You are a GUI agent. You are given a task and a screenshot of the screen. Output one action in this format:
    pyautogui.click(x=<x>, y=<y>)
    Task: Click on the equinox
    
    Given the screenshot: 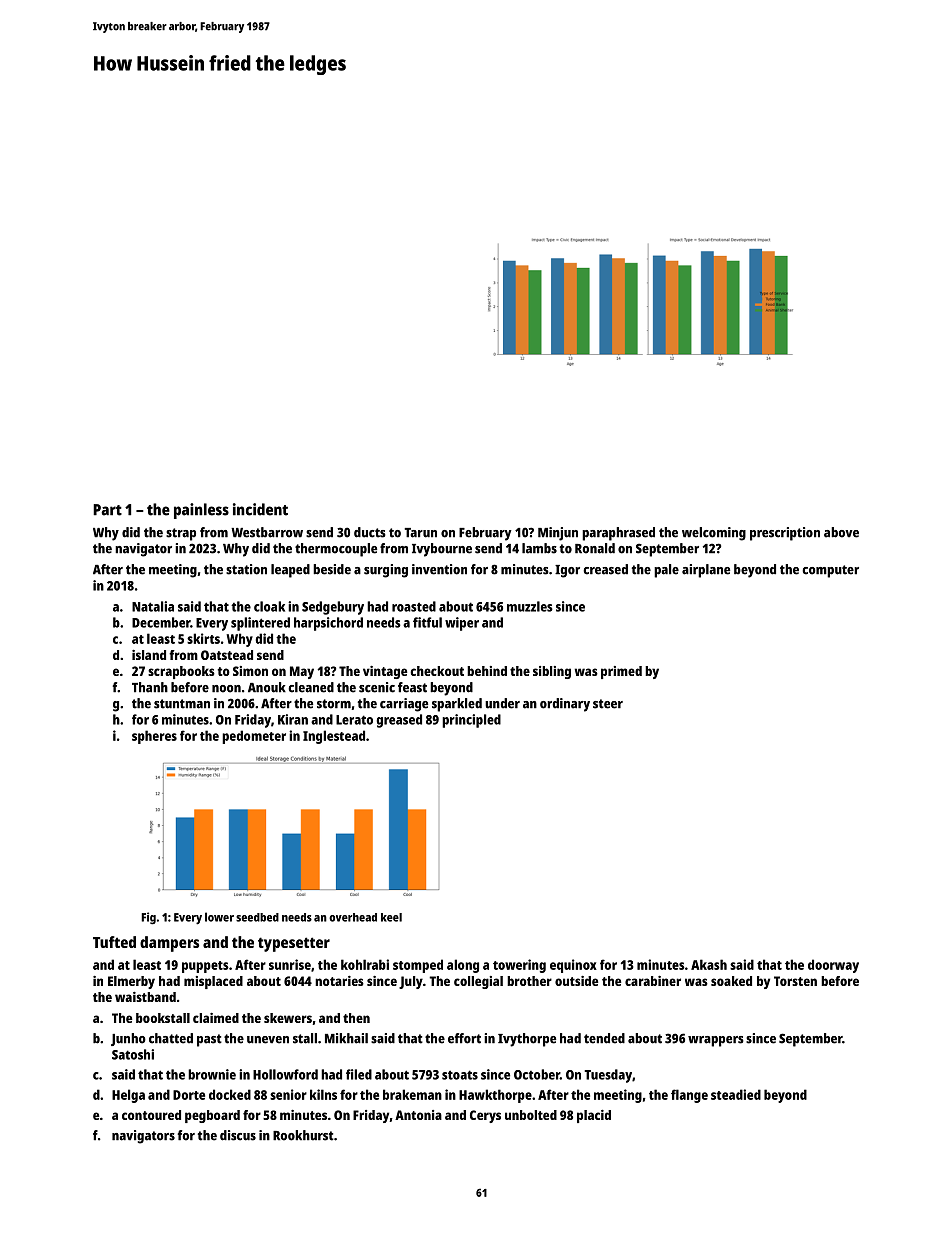 What is the action you would take?
    pyautogui.click(x=573, y=966)
